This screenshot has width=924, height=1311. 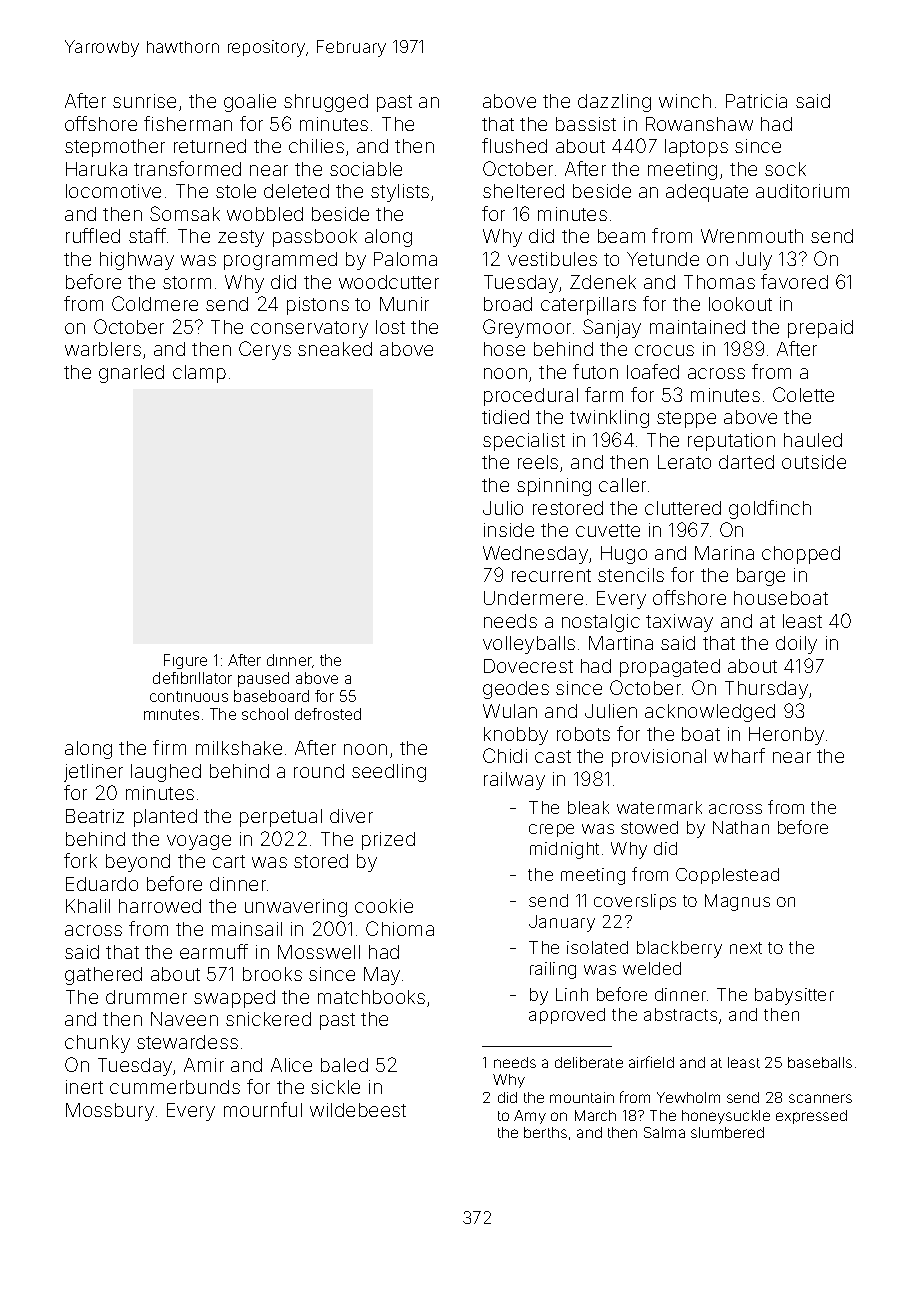 I want to click on Greymoor, so click(x=527, y=328).
